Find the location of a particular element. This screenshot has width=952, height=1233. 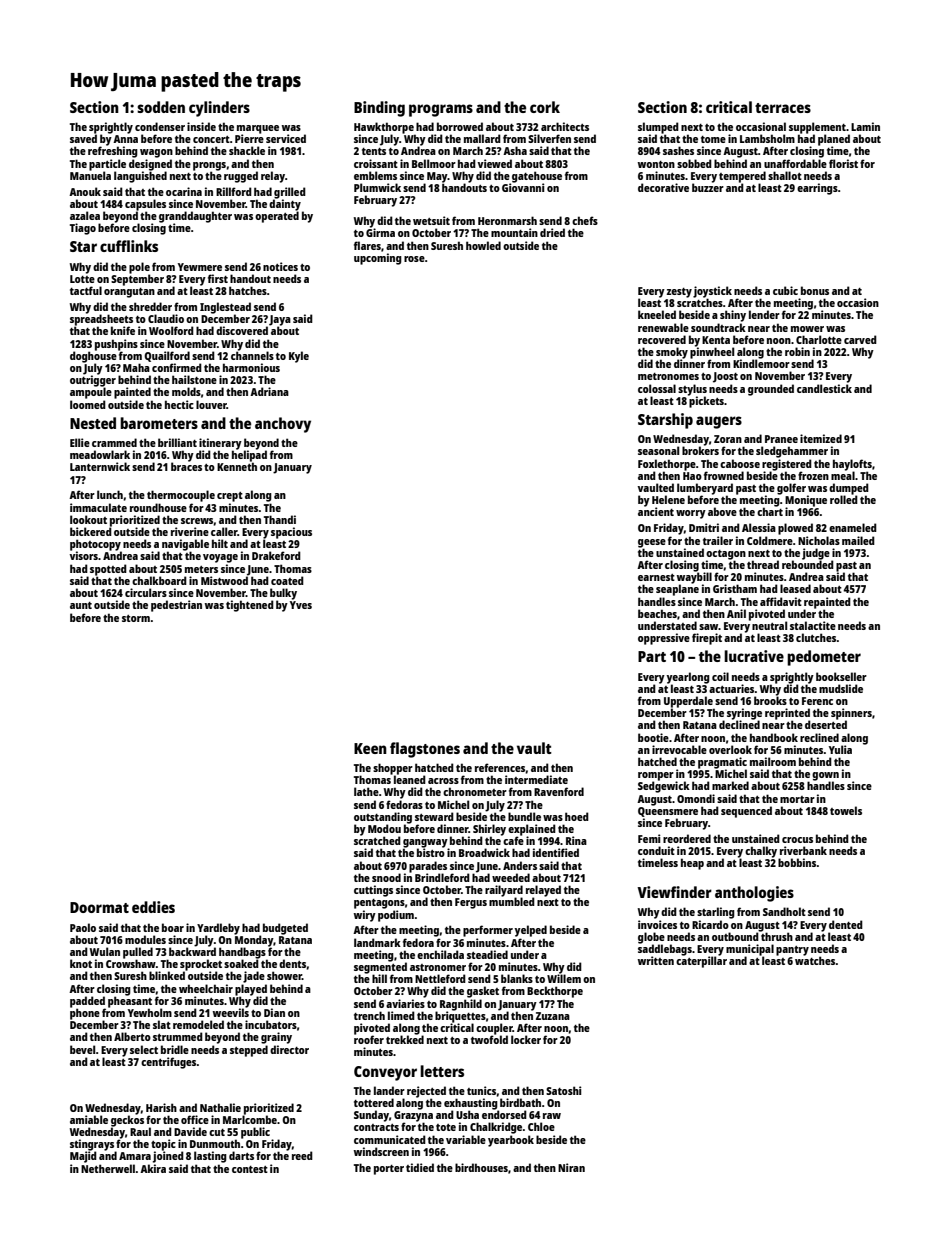

terraces is located at coordinates (783, 108).
